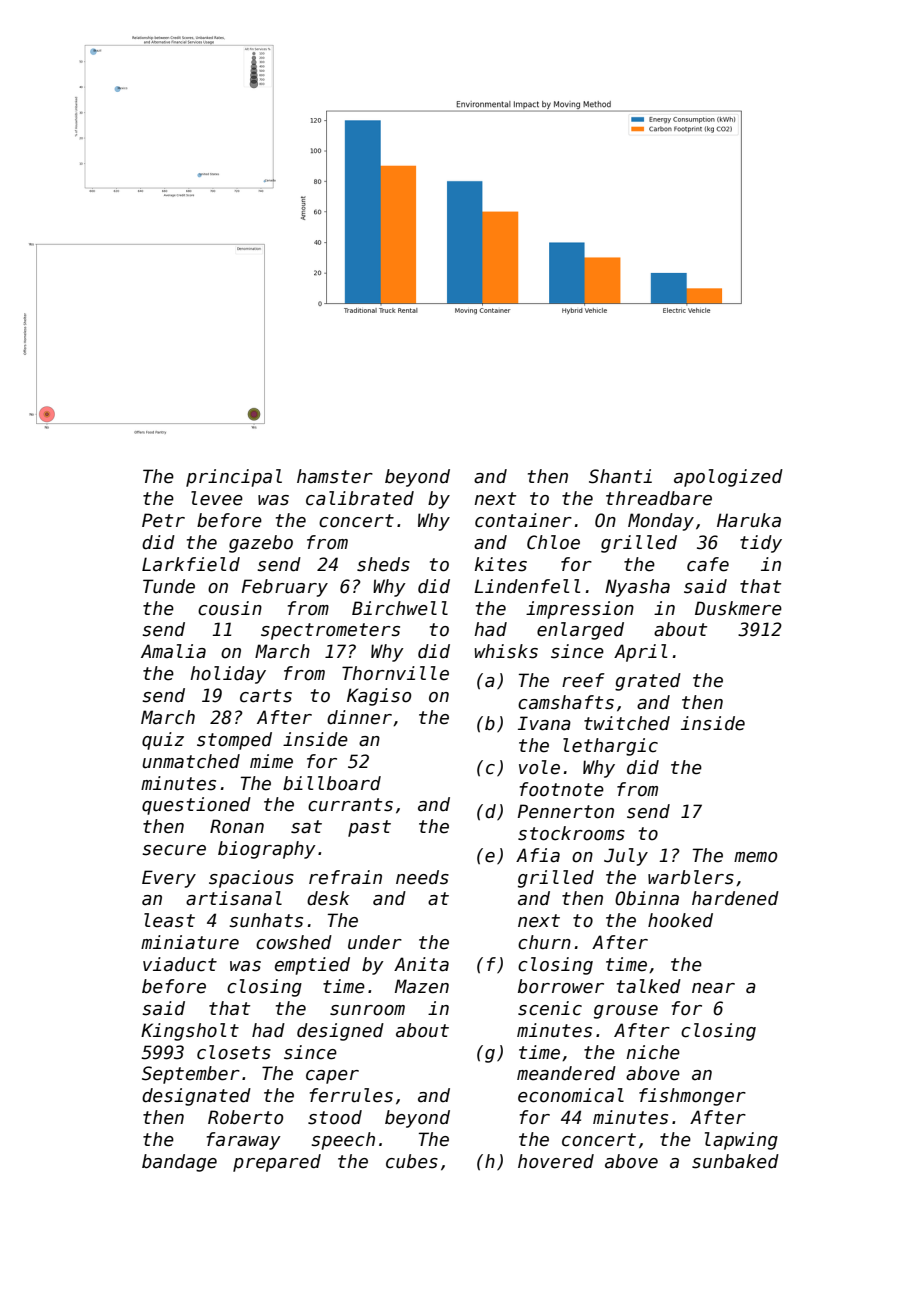 This screenshot has height=1314, width=924. Describe the element at coordinates (179, 1163) in the screenshot. I see `bandage` at that location.
